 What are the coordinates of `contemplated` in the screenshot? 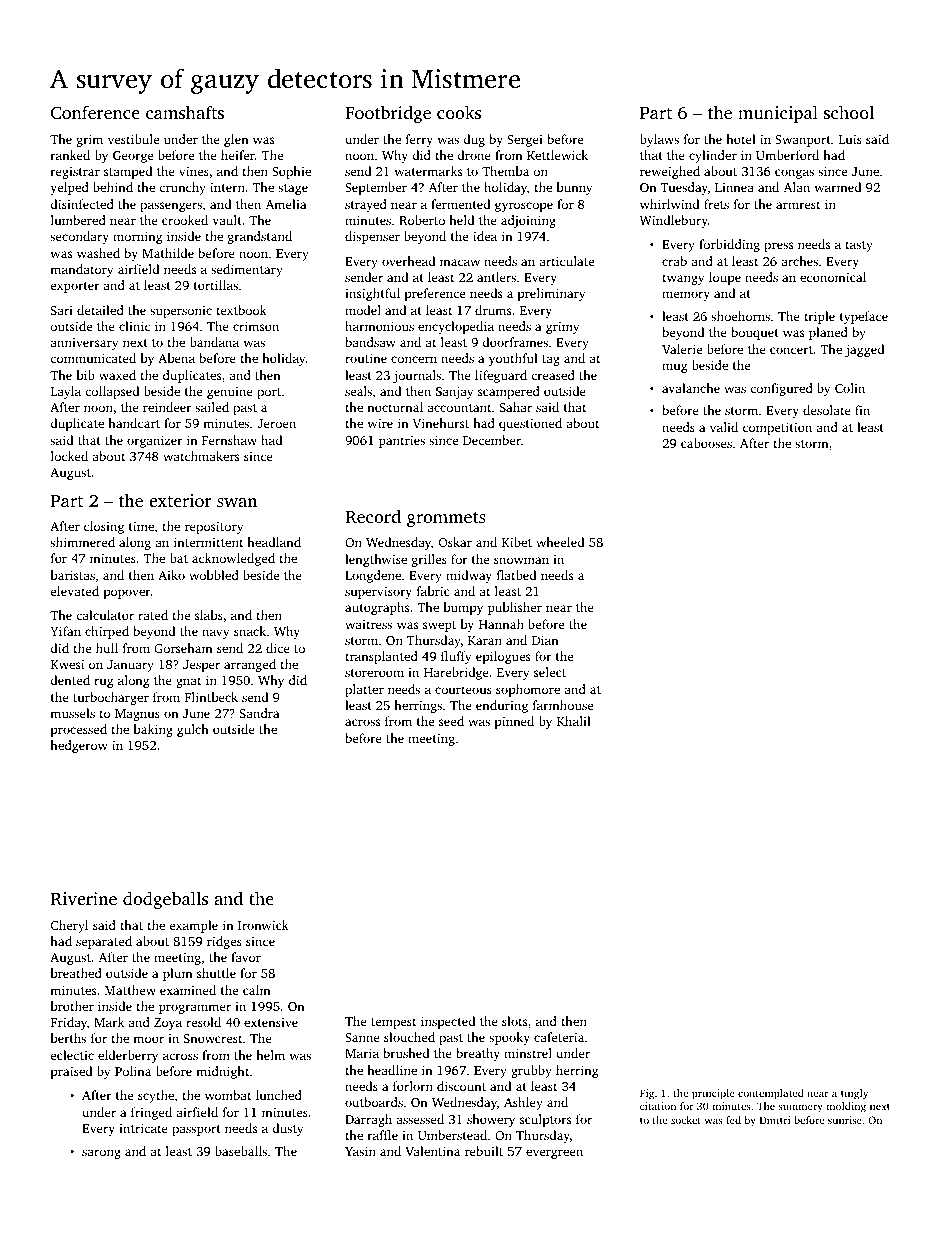 It's located at (771, 1094).
